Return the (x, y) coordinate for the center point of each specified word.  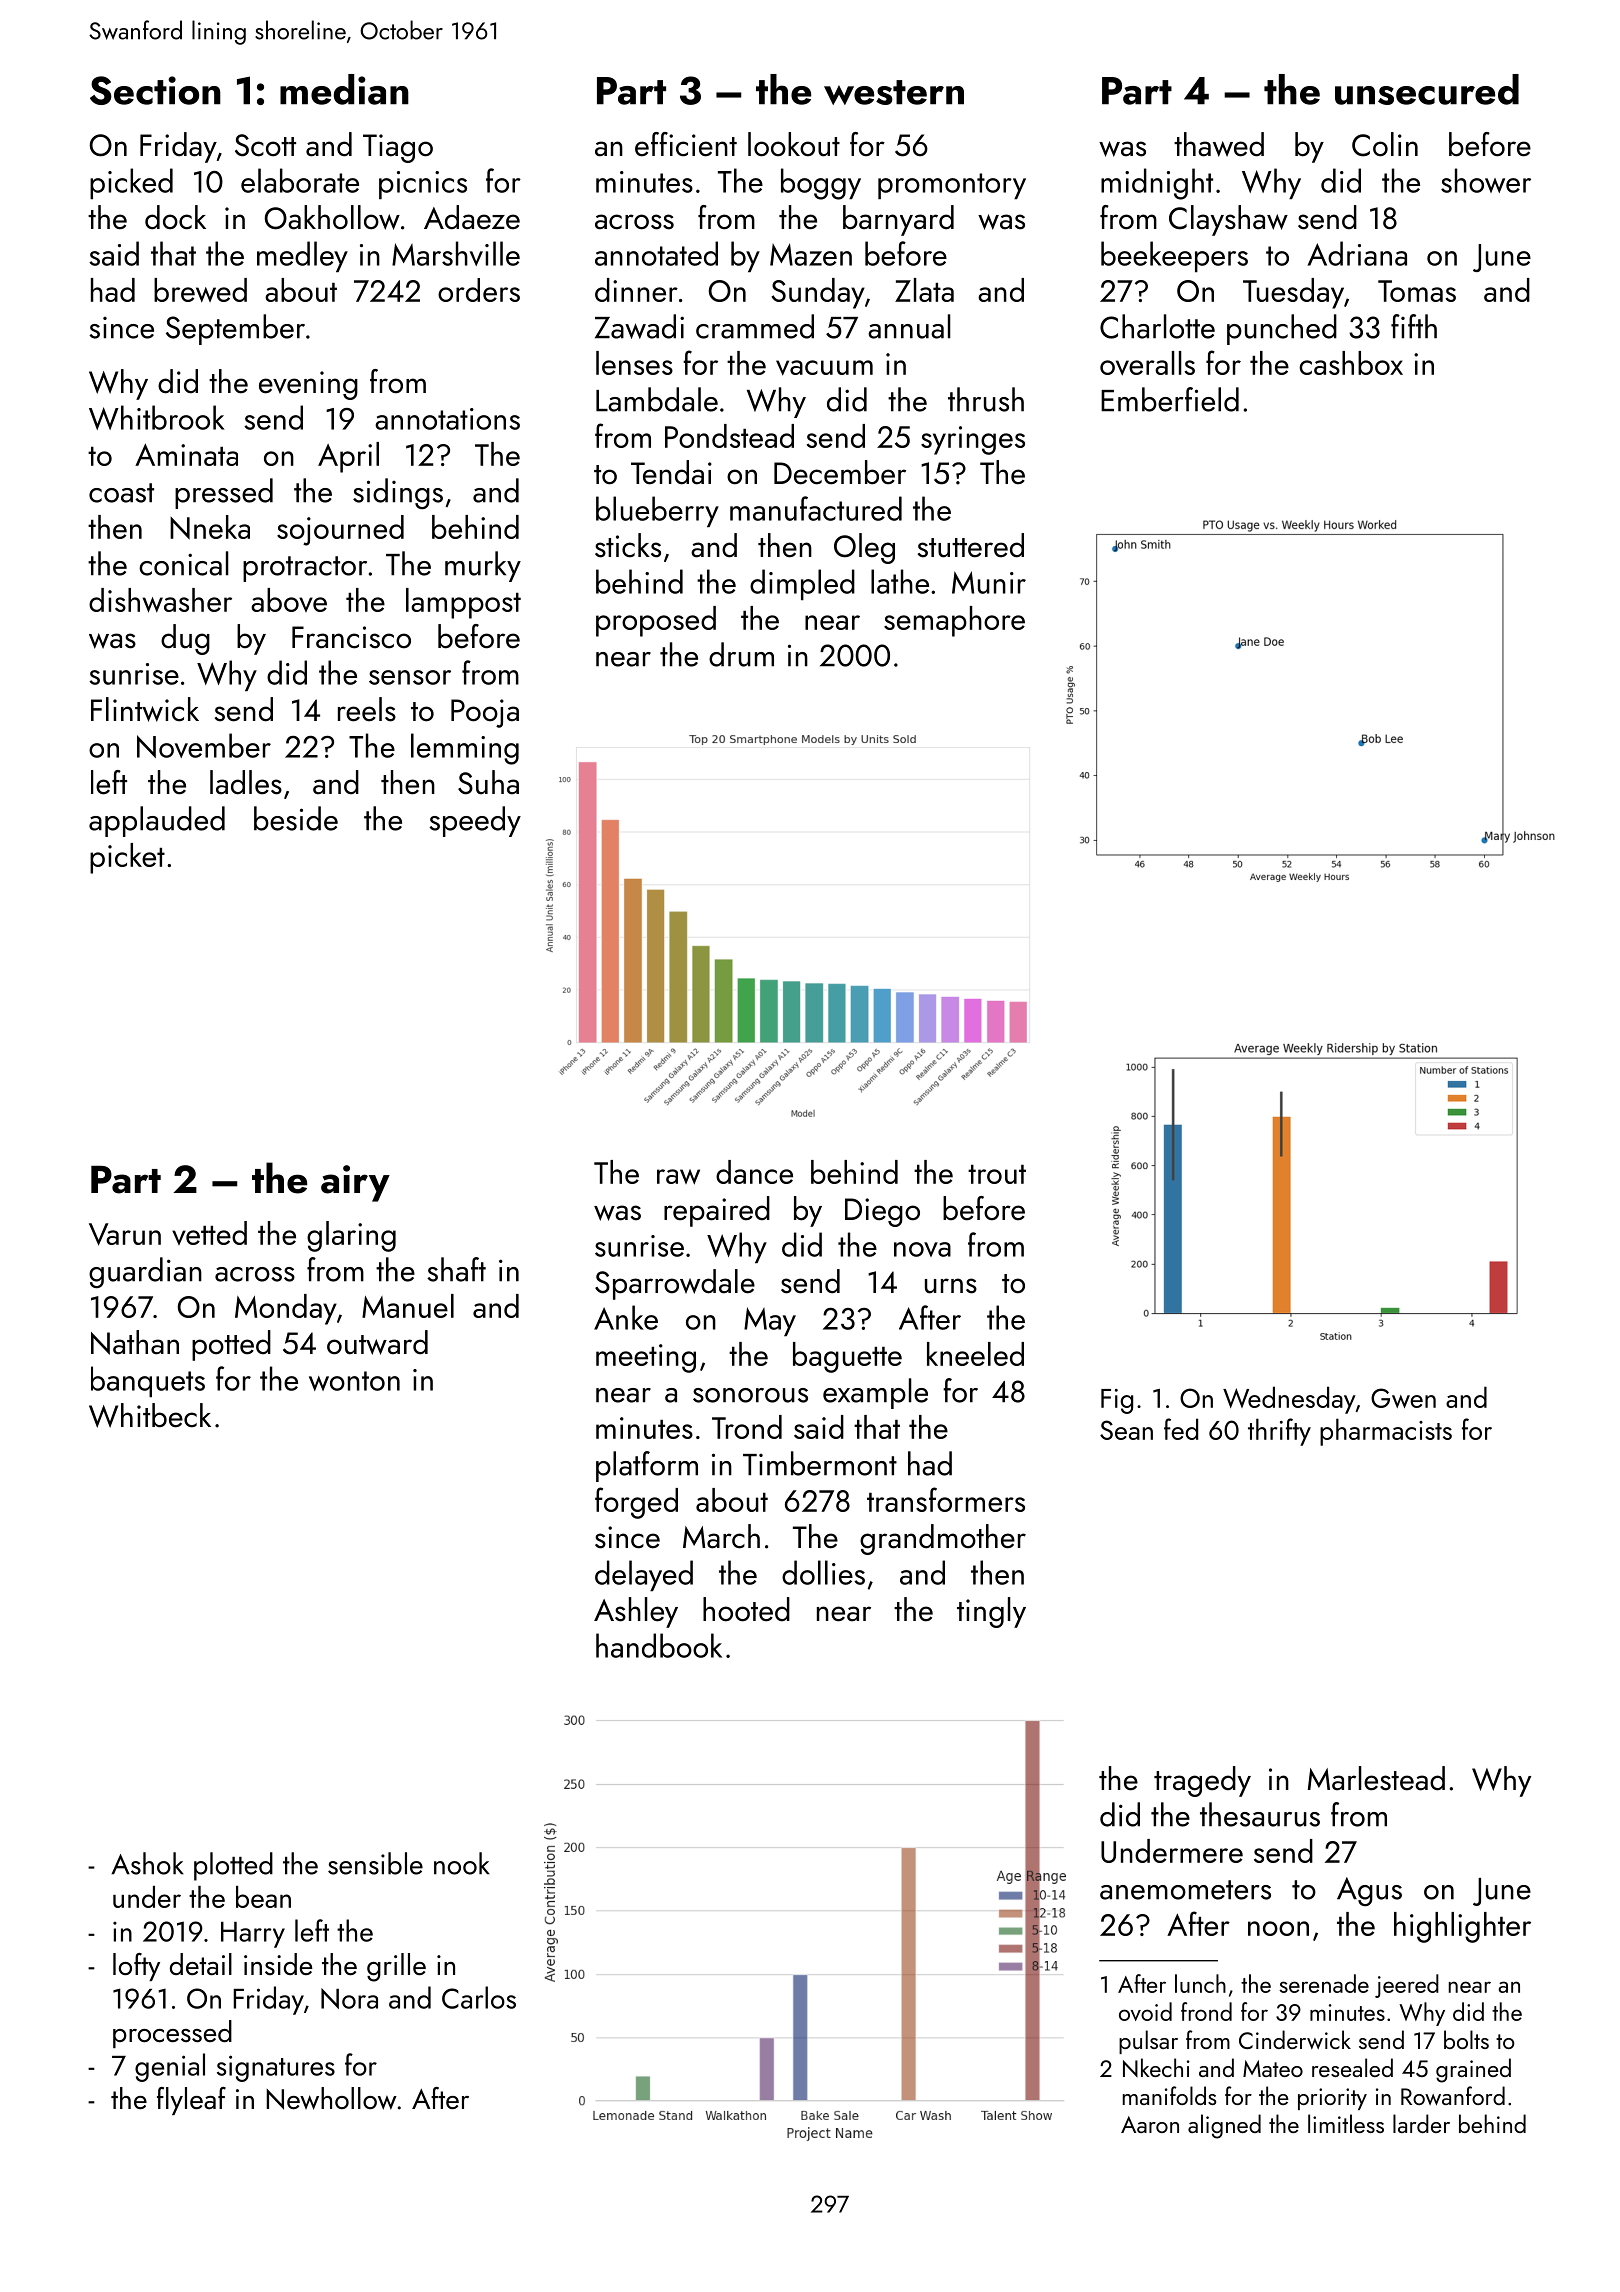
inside (278, 1964)
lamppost (463, 603)
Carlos (479, 1997)
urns (951, 1286)
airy (355, 1183)
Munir (989, 582)
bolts (1466, 2039)
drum (741, 654)
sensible (375, 1863)
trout (997, 1174)
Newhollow (331, 2098)
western (894, 92)
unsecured (1427, 89)
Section (155, 90)
